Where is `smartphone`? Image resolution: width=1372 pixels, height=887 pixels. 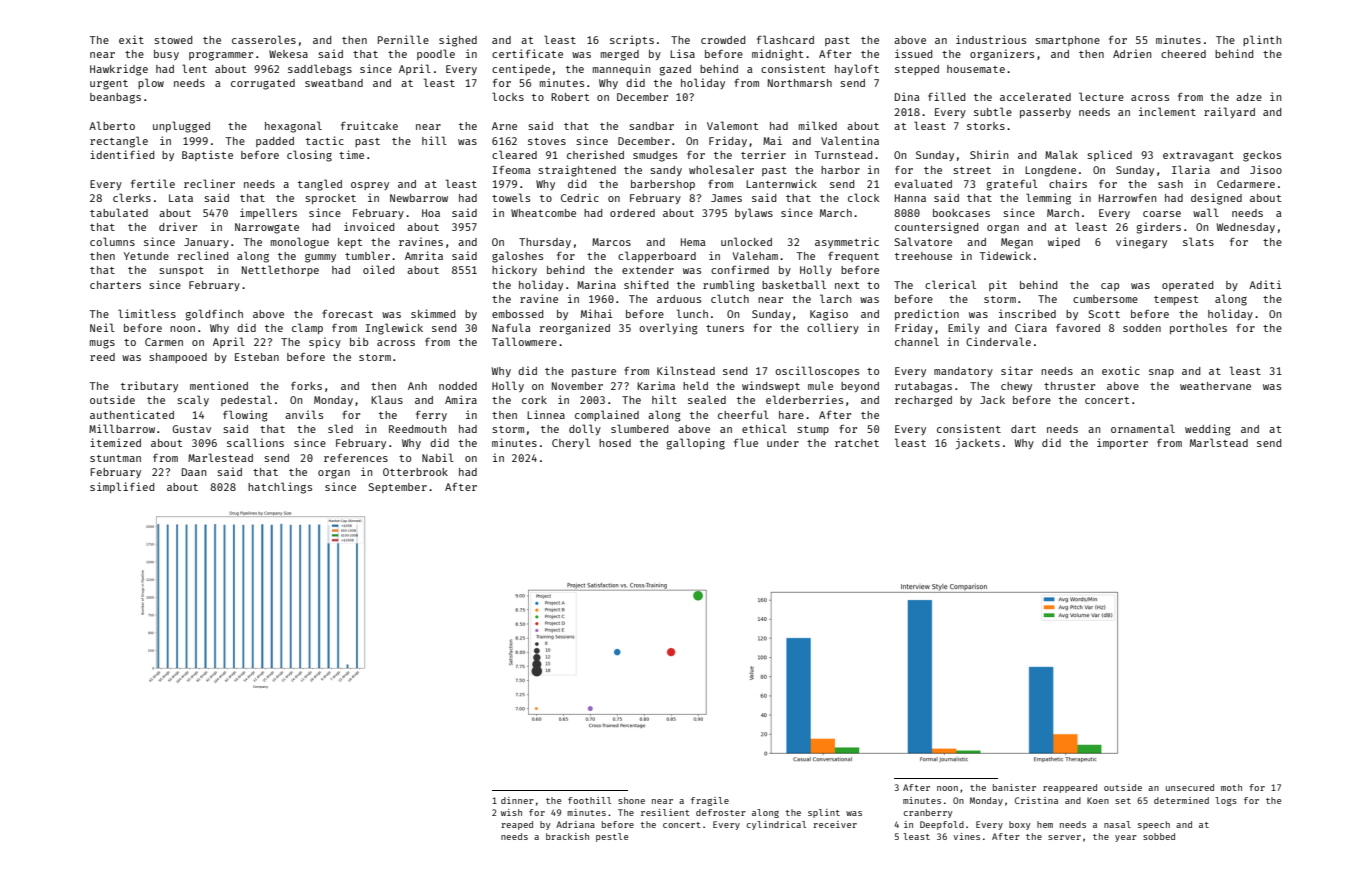 smartphone is located at coordinates (1067, 41).
